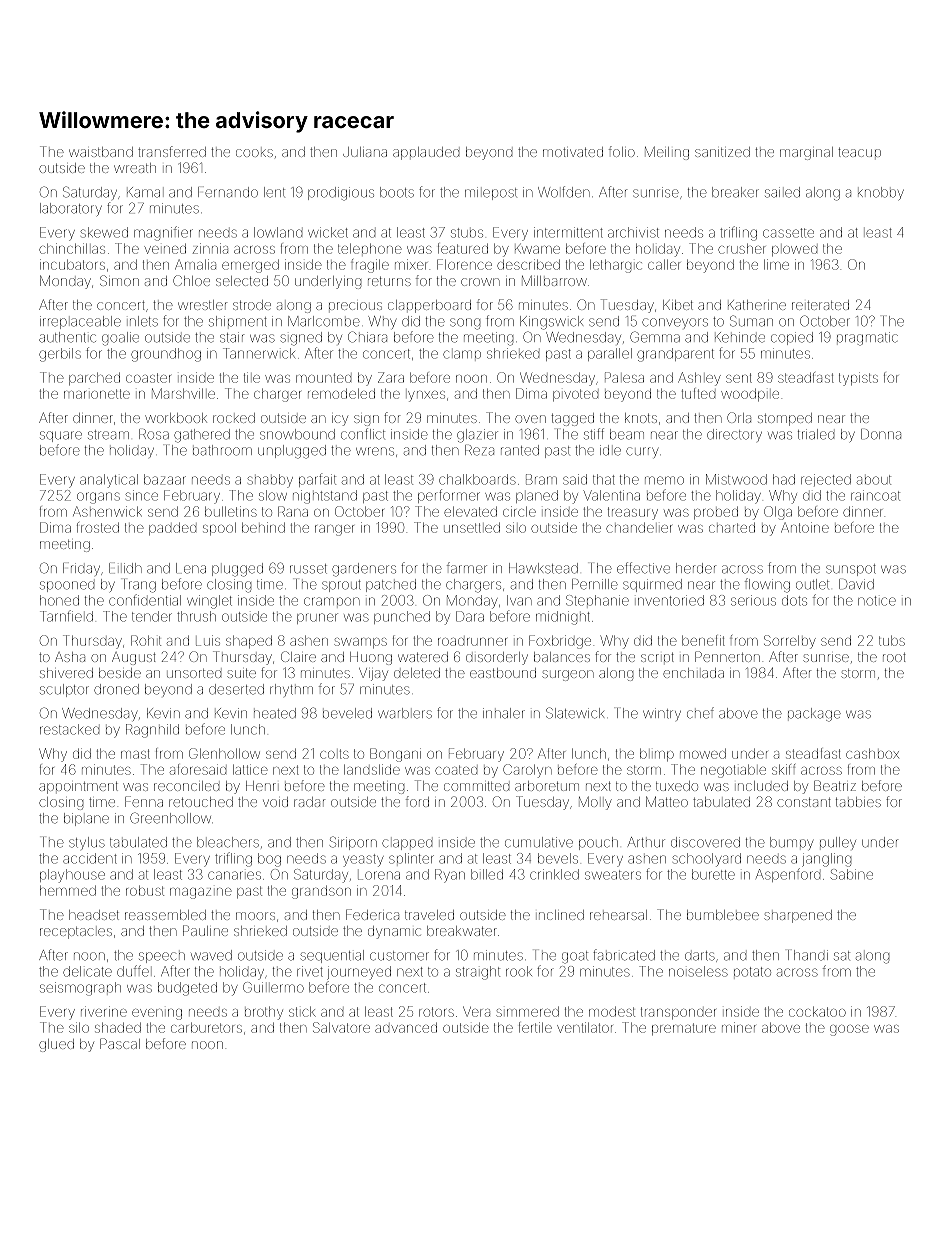  I want to click on gardeners, so click(364, 570).
